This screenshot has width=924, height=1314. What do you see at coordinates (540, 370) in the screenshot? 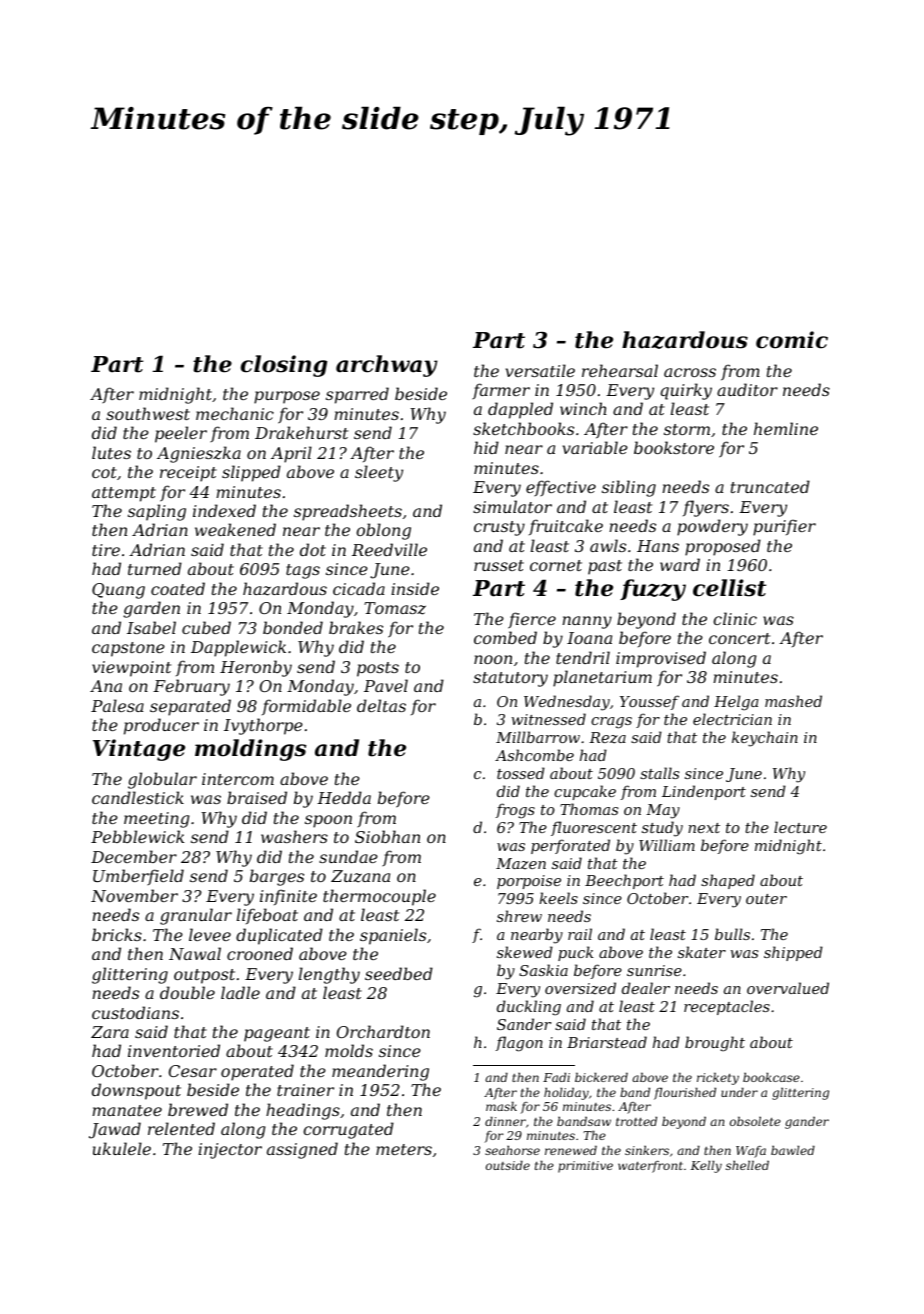
I see `versatile` at bounding box center [540, 370].
